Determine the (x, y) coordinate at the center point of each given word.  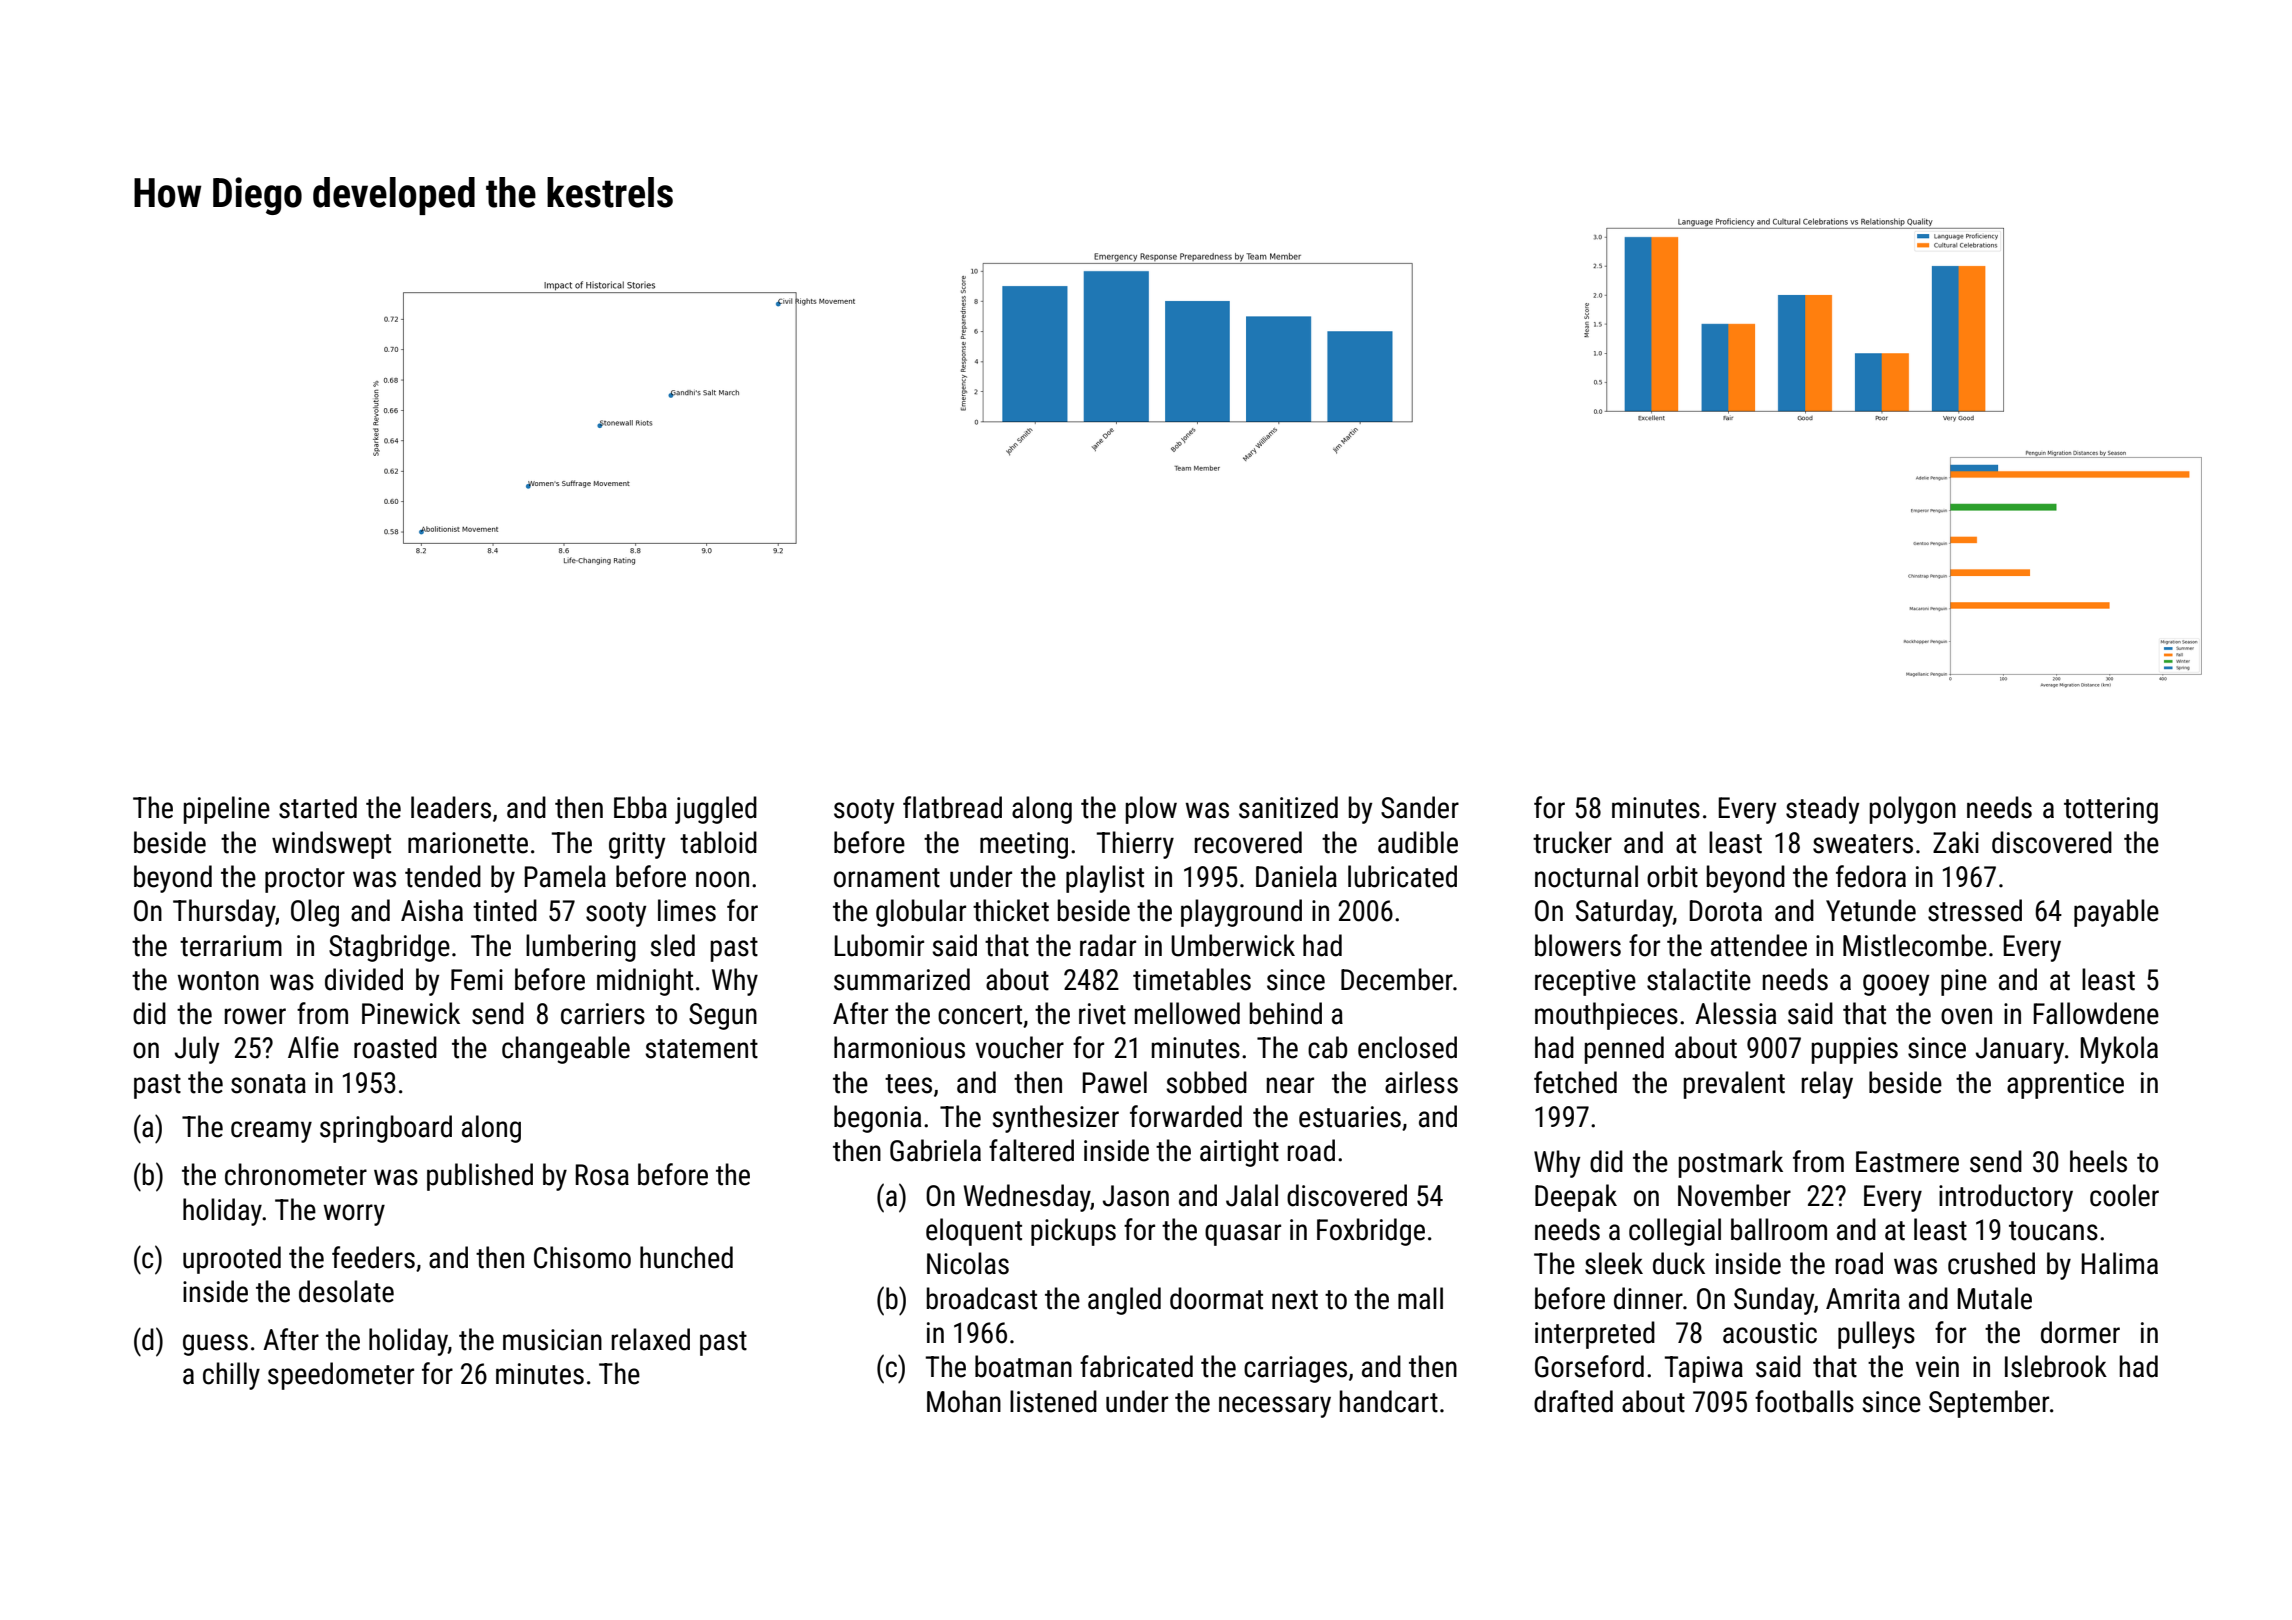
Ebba (640, 807)
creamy (271, 1132)
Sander (1420, 807)
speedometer (341, 1376)
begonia (877, 1119)
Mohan (964, 1401)
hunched (686, 1257)
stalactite (1699, 979)
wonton (218, 981)
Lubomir (879, 945)
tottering (2111, 810)
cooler (2124, 1195)
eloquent (974, 1232)
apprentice (2065, 1085)
